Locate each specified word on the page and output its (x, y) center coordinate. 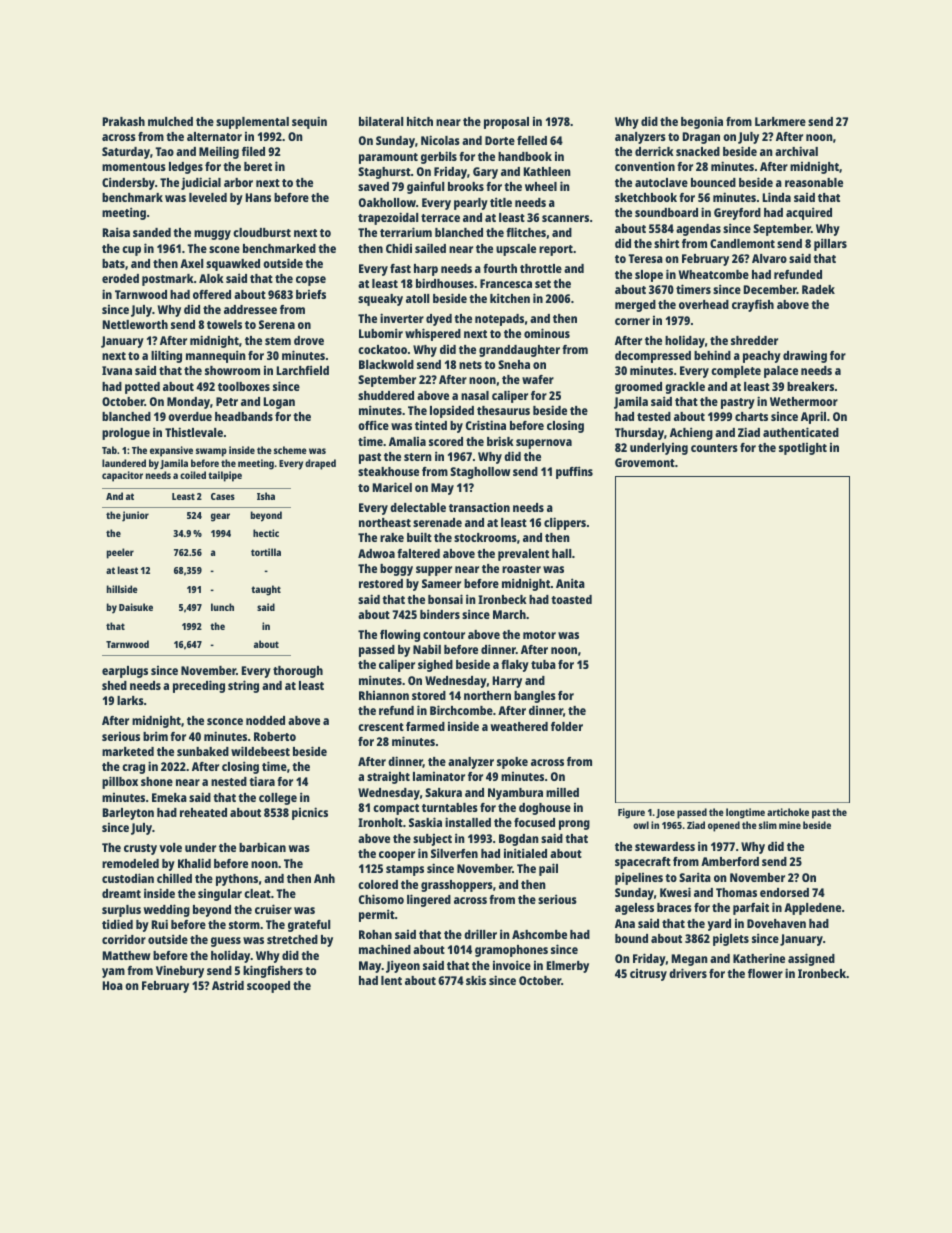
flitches (526, 232)
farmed (425, 726)
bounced (713, 182)
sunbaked (203, 751)
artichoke (788, 812)
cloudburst (262, 232)
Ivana (117, 370)
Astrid (228, 985)
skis (476, 980)
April (813, 417)
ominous (547, 333)
